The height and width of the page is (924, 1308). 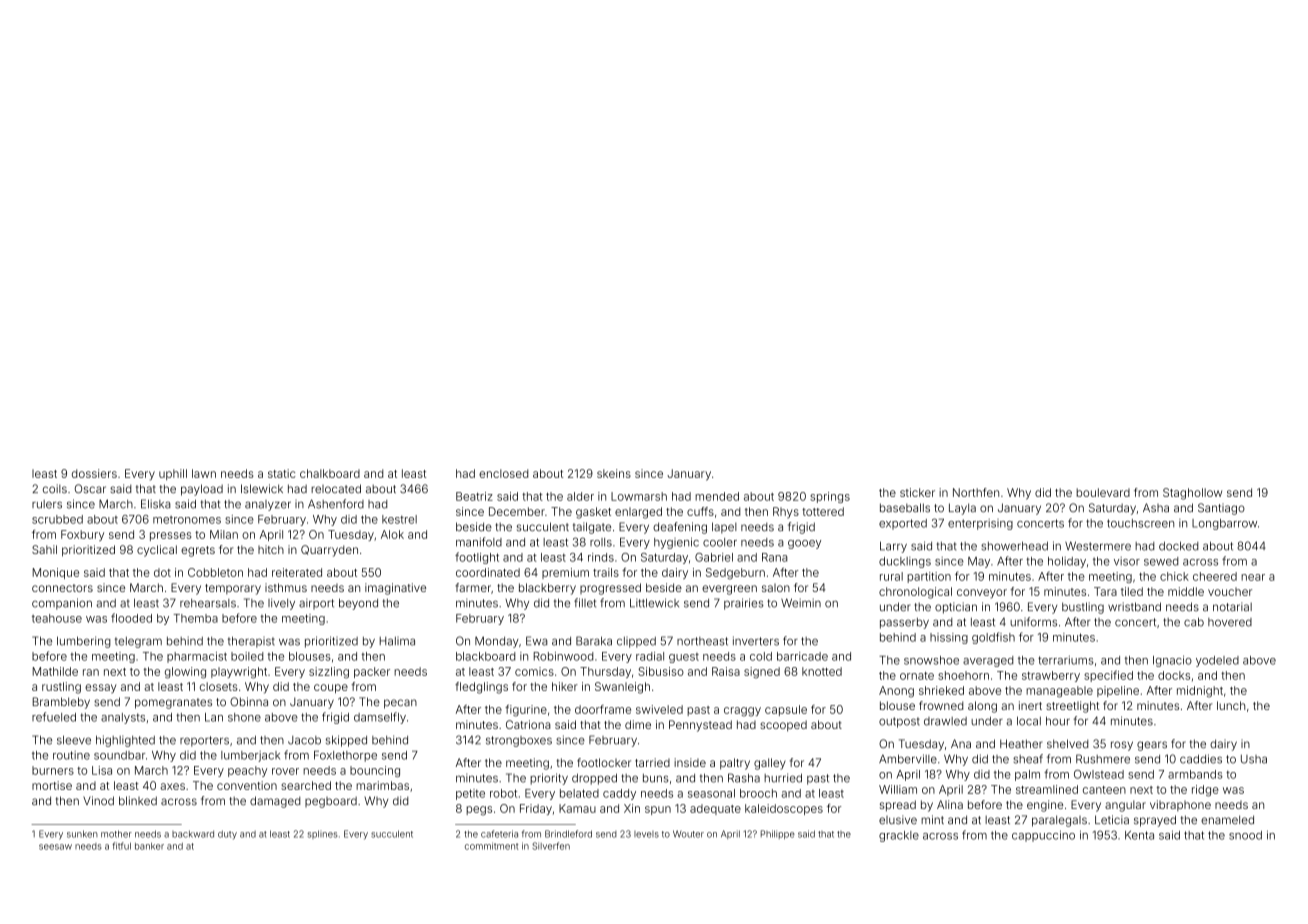 What do you see at coordinates (219, 686) in the page?
I see `closets` at bounding box center [219, 686].
